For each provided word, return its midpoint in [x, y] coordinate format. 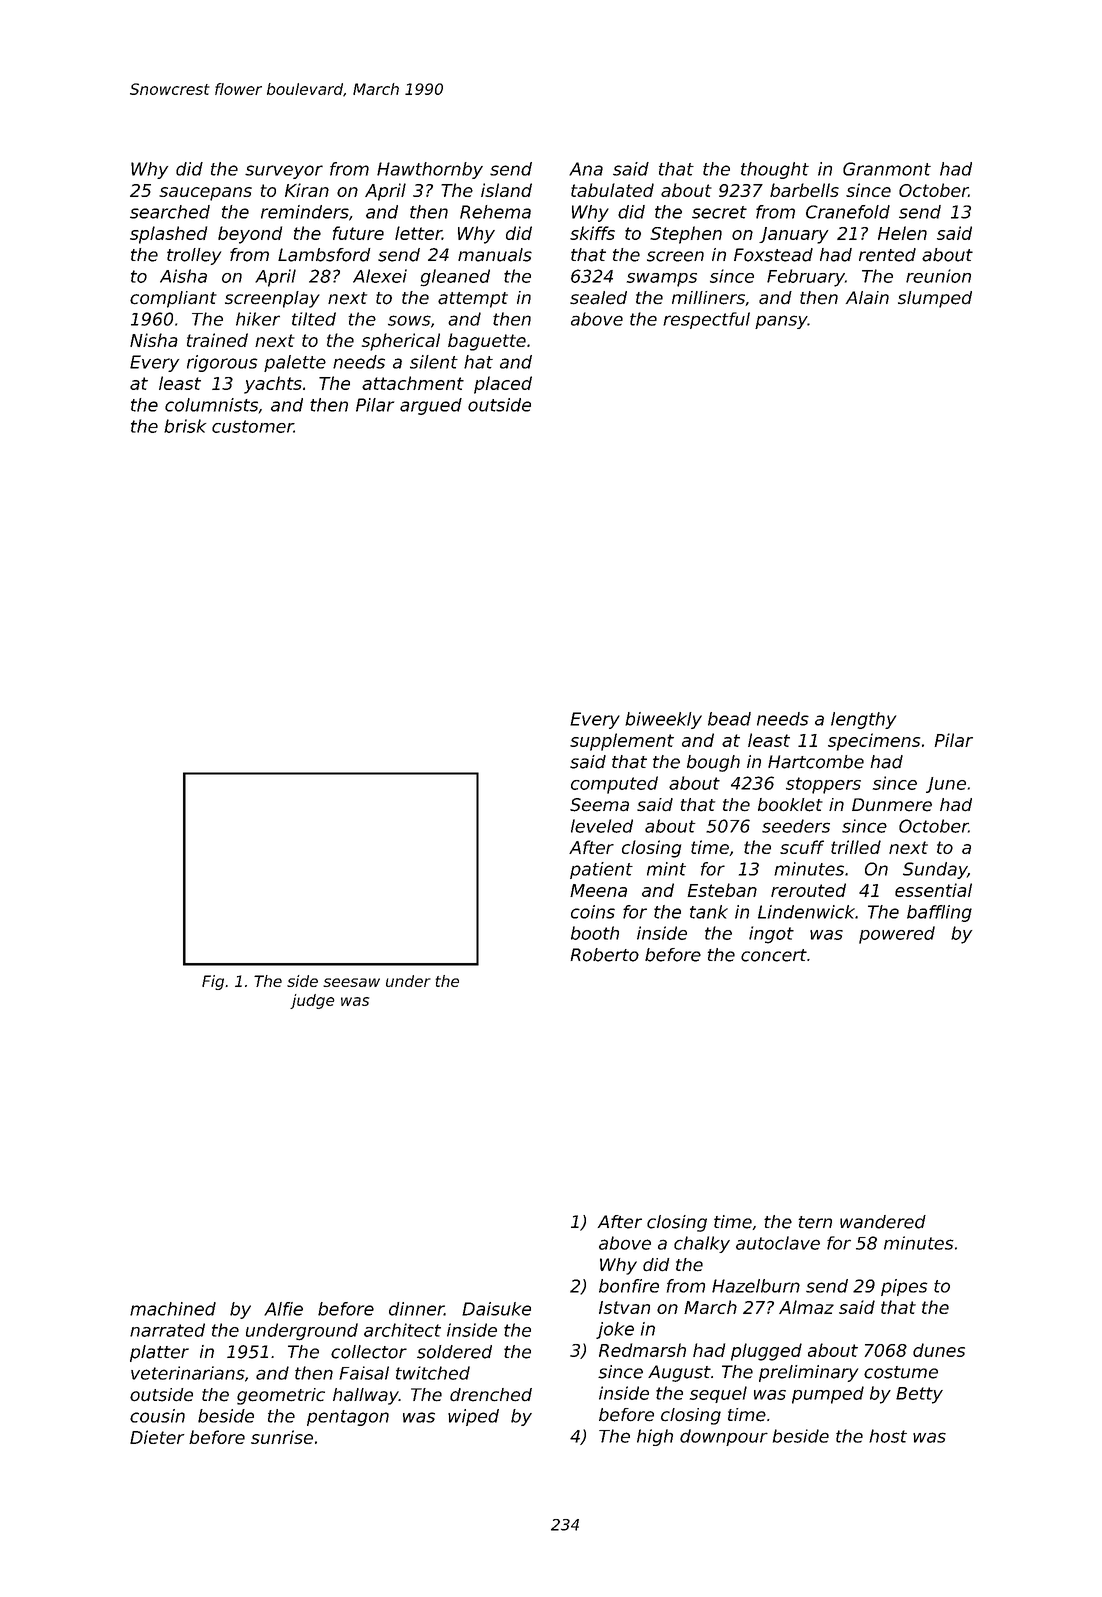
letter [418, 233]
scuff [802, 847]
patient [601, 870]
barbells [804, 190]
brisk [185, 426]
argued [431, 406]
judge [312, 1001]
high [655, 1437]
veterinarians [188, 1373]
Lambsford [324, 255]
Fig [213, 982]
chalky [702, 1244]
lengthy [863, 720]
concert [774, 955]
